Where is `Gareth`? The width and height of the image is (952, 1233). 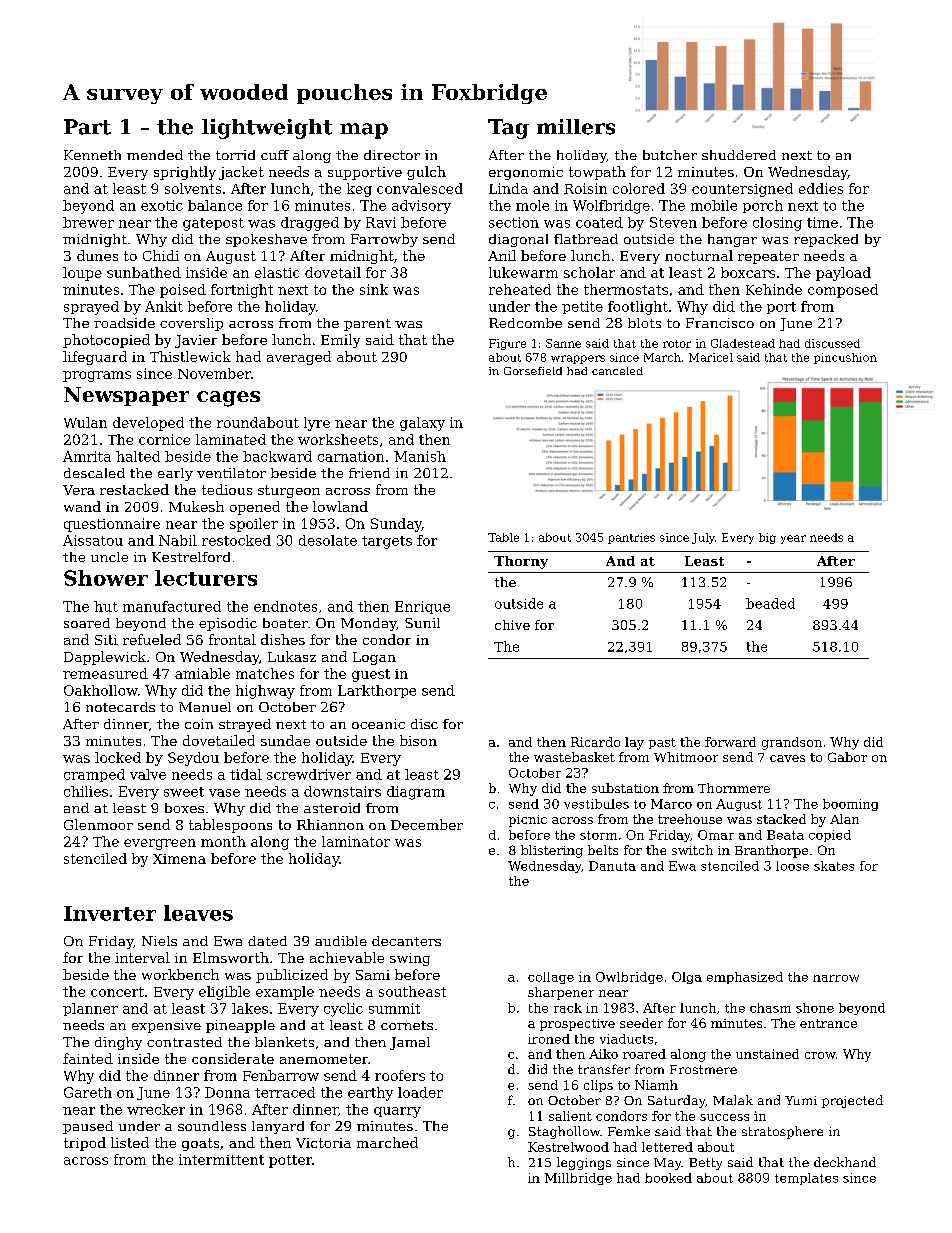
Gareth is located at coordinates (88, 1092).
